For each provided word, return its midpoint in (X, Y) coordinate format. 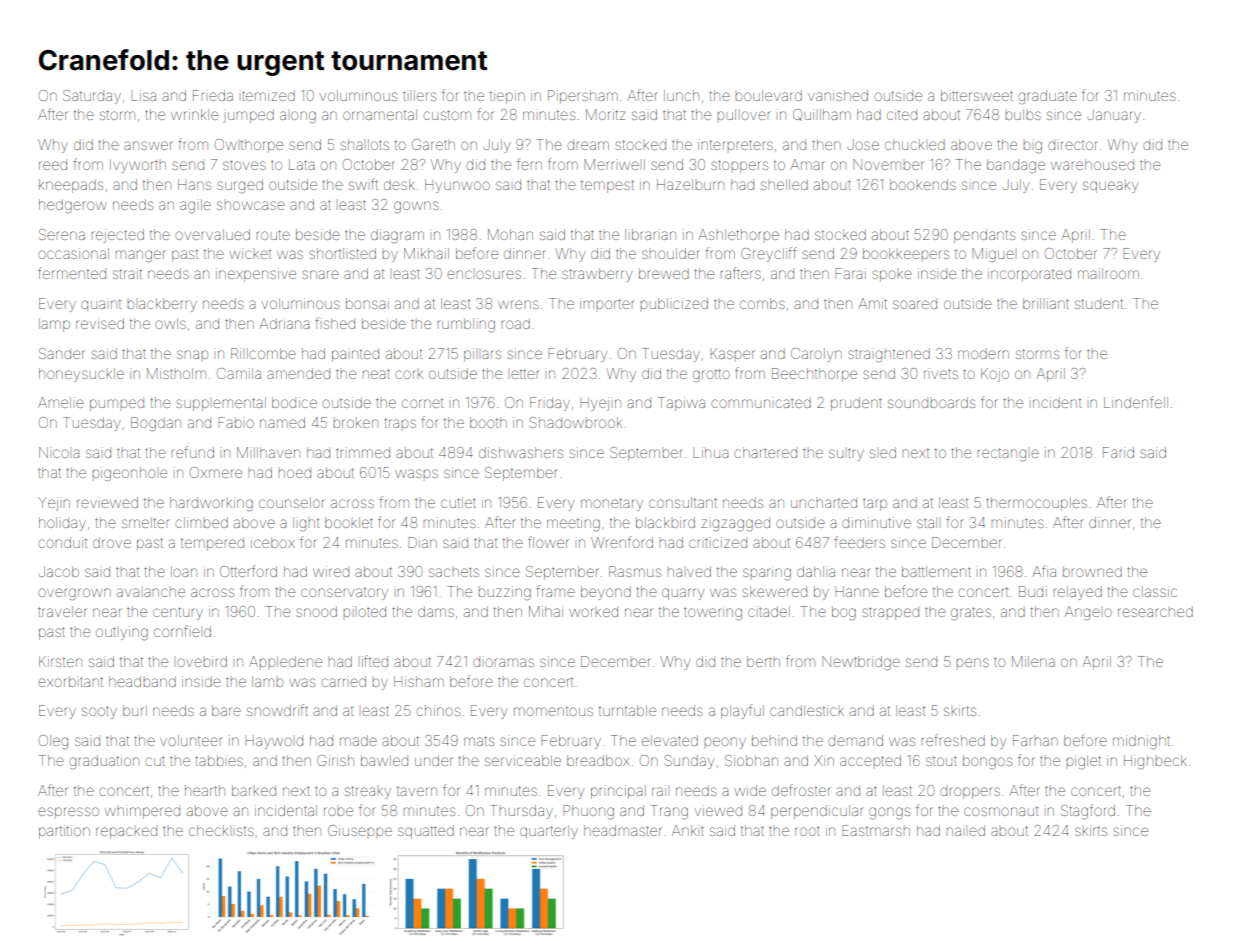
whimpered (142, 813)
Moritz (605, 114)
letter (525, 374)
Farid (1118, 452)
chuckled (915, 144)
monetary (612, 504)
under (433, 760)
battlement (936, 571)
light (306, 524)
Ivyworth (138, 166)
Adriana (284, 323)
